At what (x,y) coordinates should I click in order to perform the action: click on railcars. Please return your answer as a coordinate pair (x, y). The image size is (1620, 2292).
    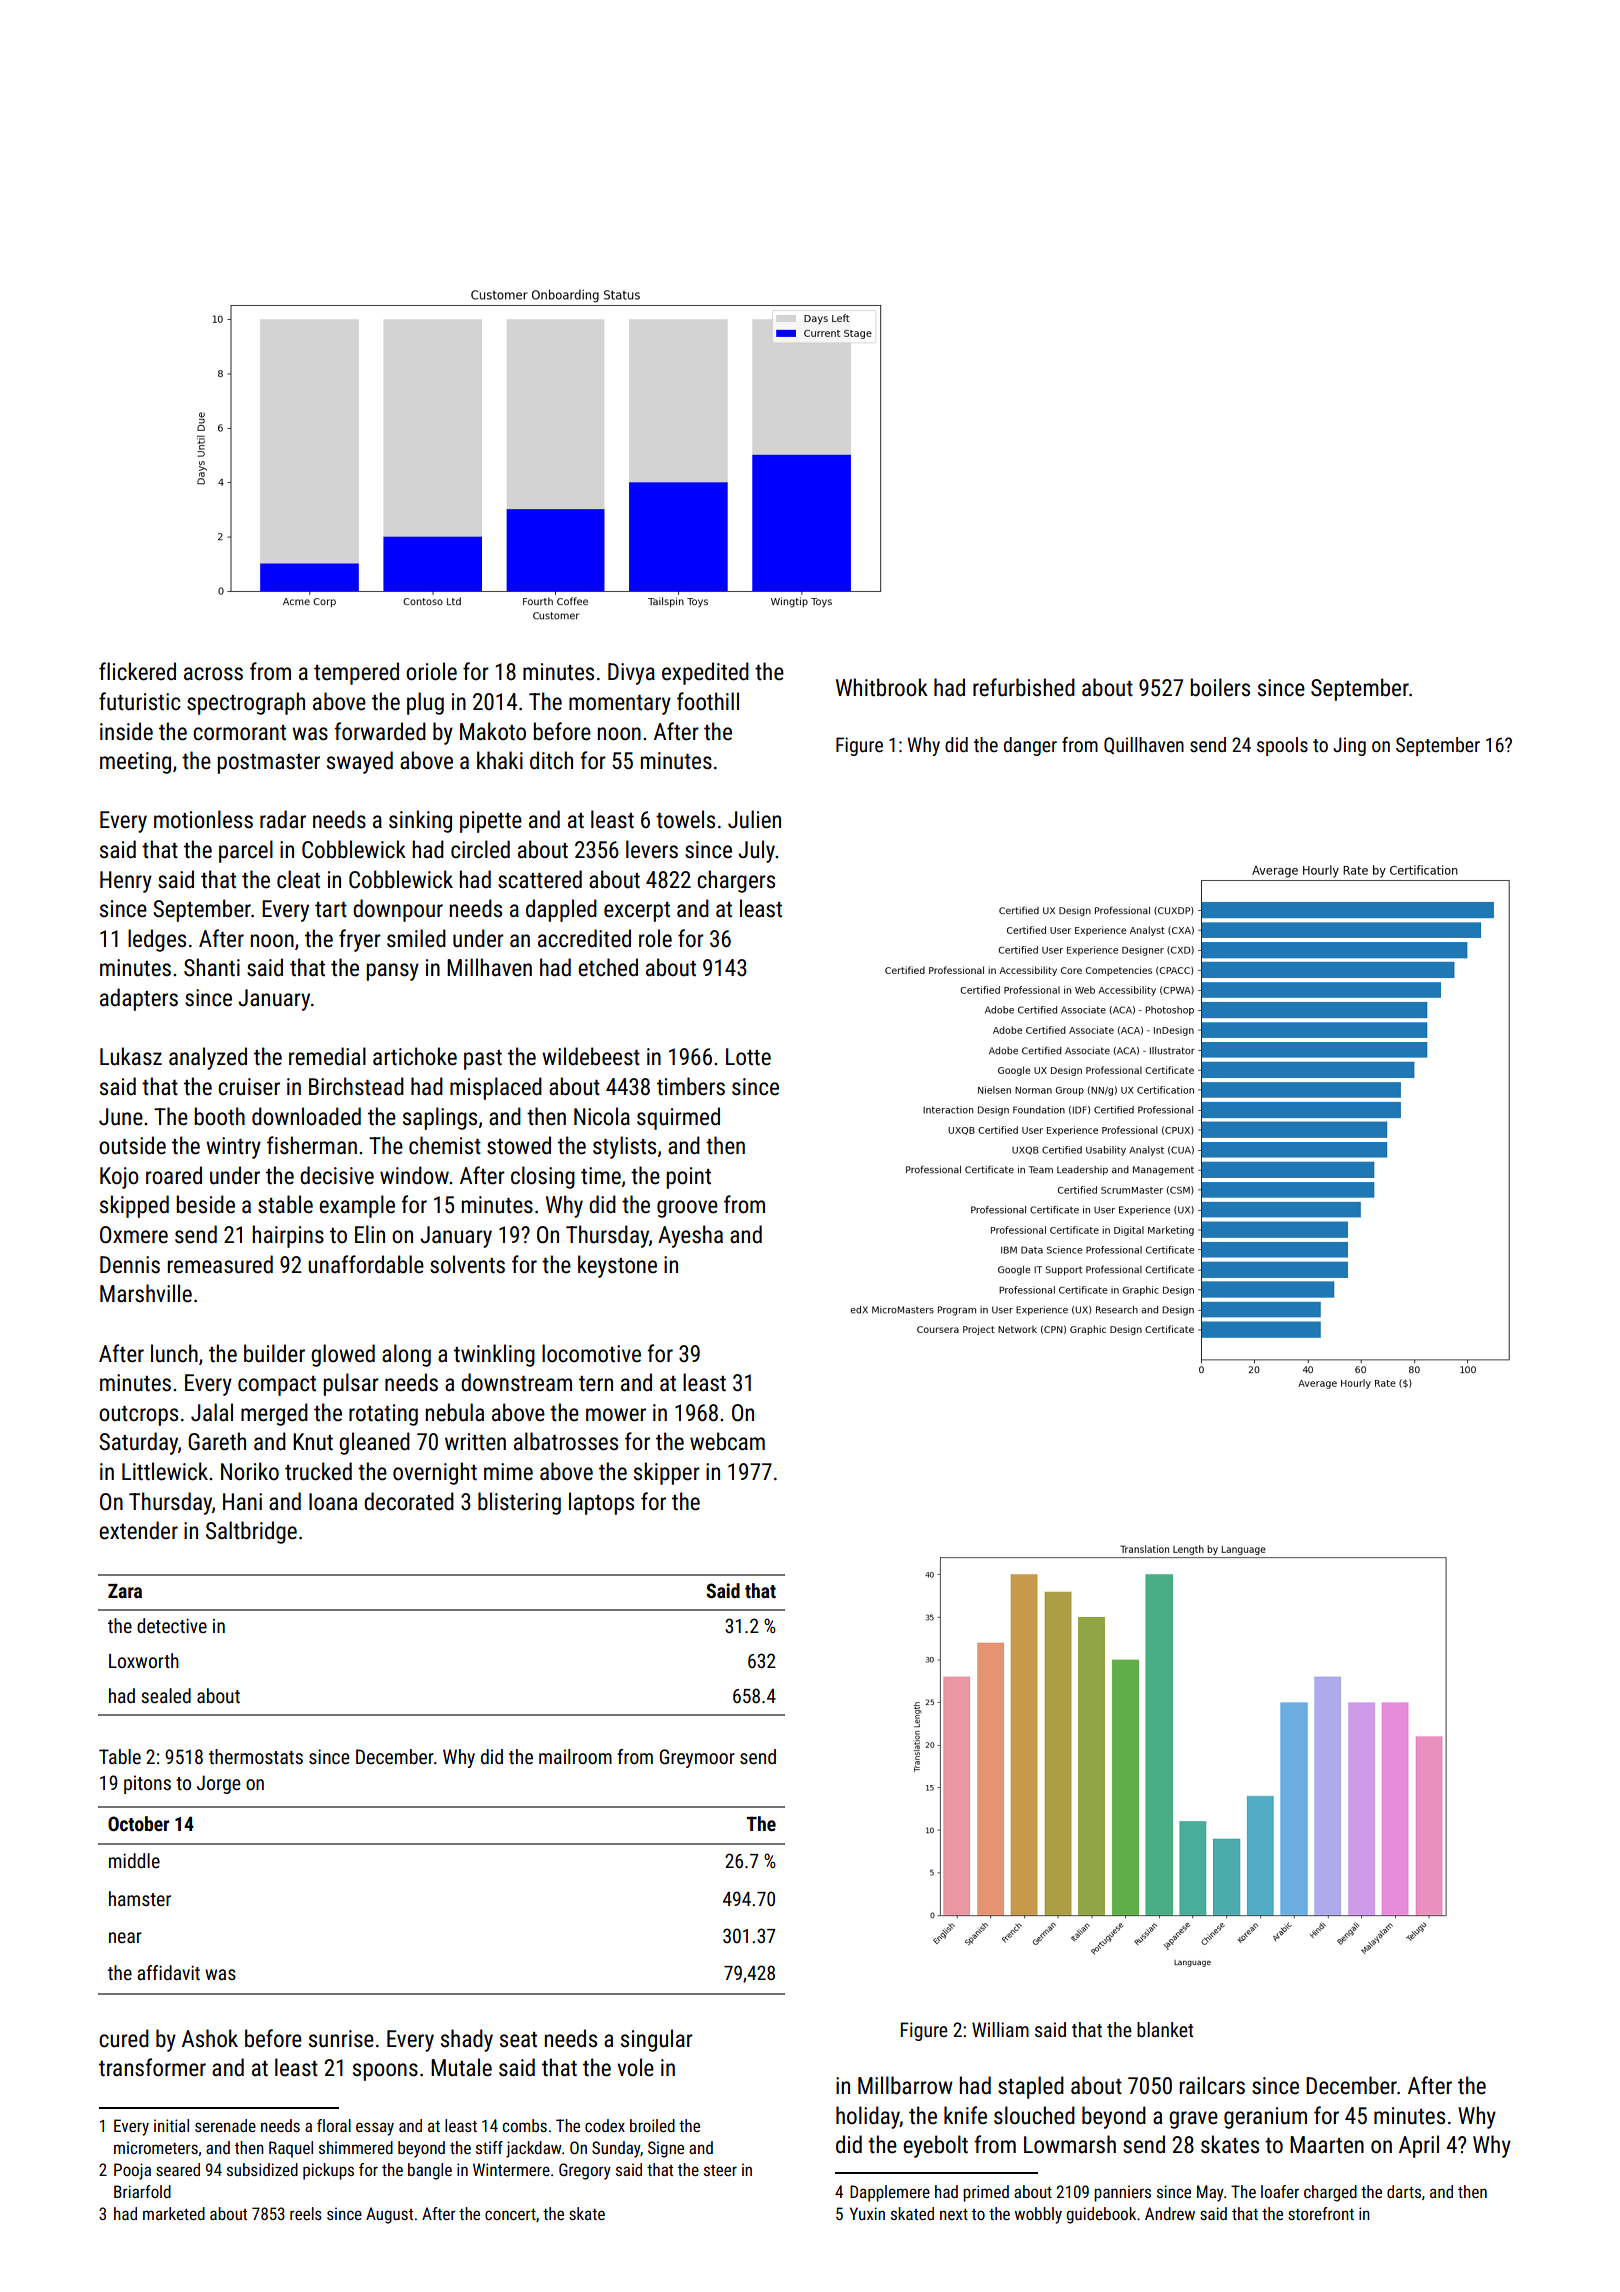
    Looking at the image, I should click on (1212, 2085).
